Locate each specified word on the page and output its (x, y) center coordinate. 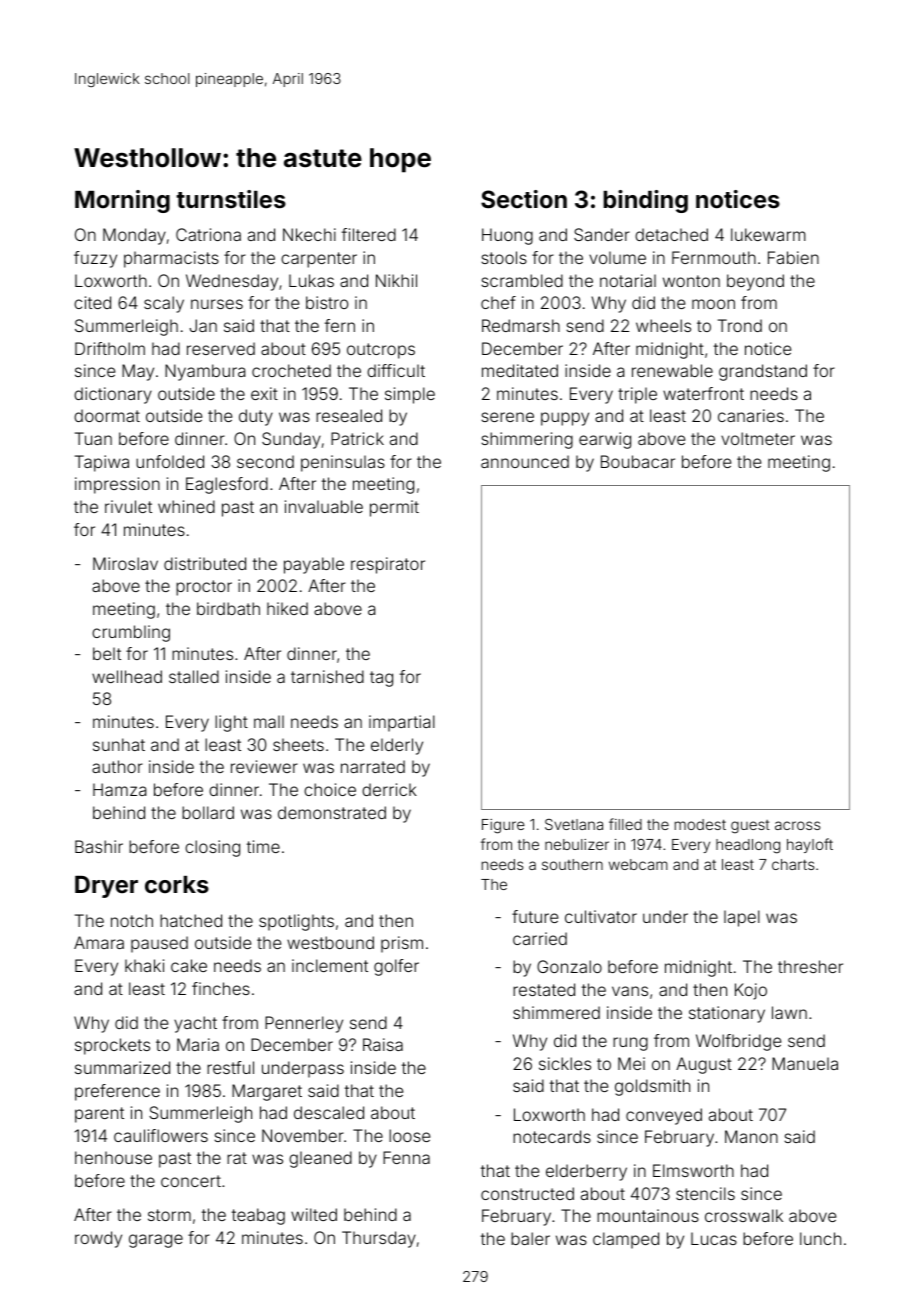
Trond (740, 325)
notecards (552, 1136)
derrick (389, 789)
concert (191, 1181)
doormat (107, 415)
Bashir (99, 846)
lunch (820, 1238)
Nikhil (396, 280)
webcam (638, 864)
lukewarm (768, 234)
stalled (194, 676)
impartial (402, 723)
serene (507, 417)
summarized (122, 1067)
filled (625, 824)
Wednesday (232, 282)
